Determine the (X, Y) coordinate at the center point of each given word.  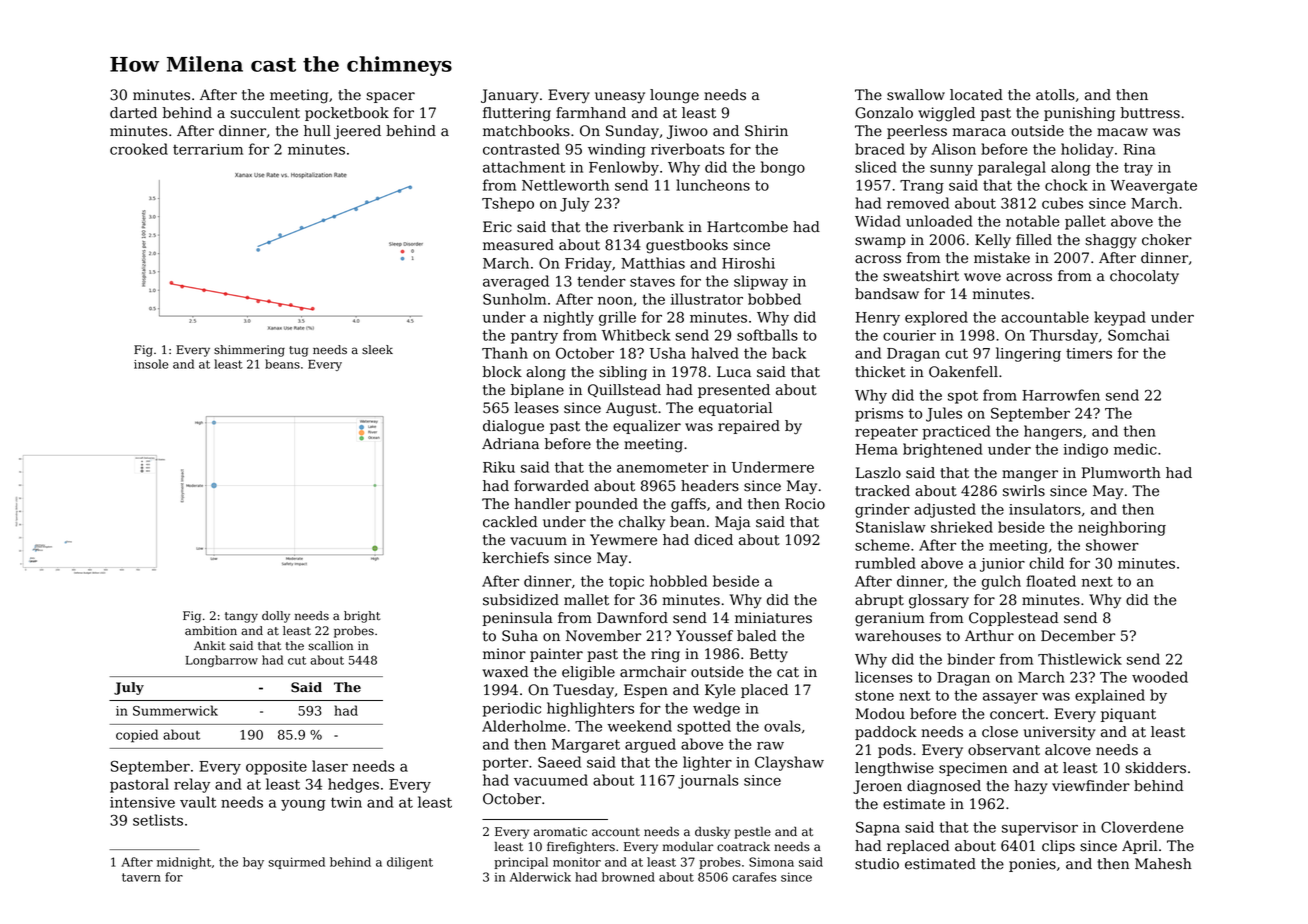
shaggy (1111, 241)
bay (253, 863)
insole (151, 364)
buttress (1150, 113)
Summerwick (175, 710)
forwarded (551, 486)
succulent (265, 113)
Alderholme (524, 726)
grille (617, 318)
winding (617, 150)
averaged (516, 282)
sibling (623, 373)
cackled (510, 522)
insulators (1045, 509)
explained (1110, 696)
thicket (880, 372)
